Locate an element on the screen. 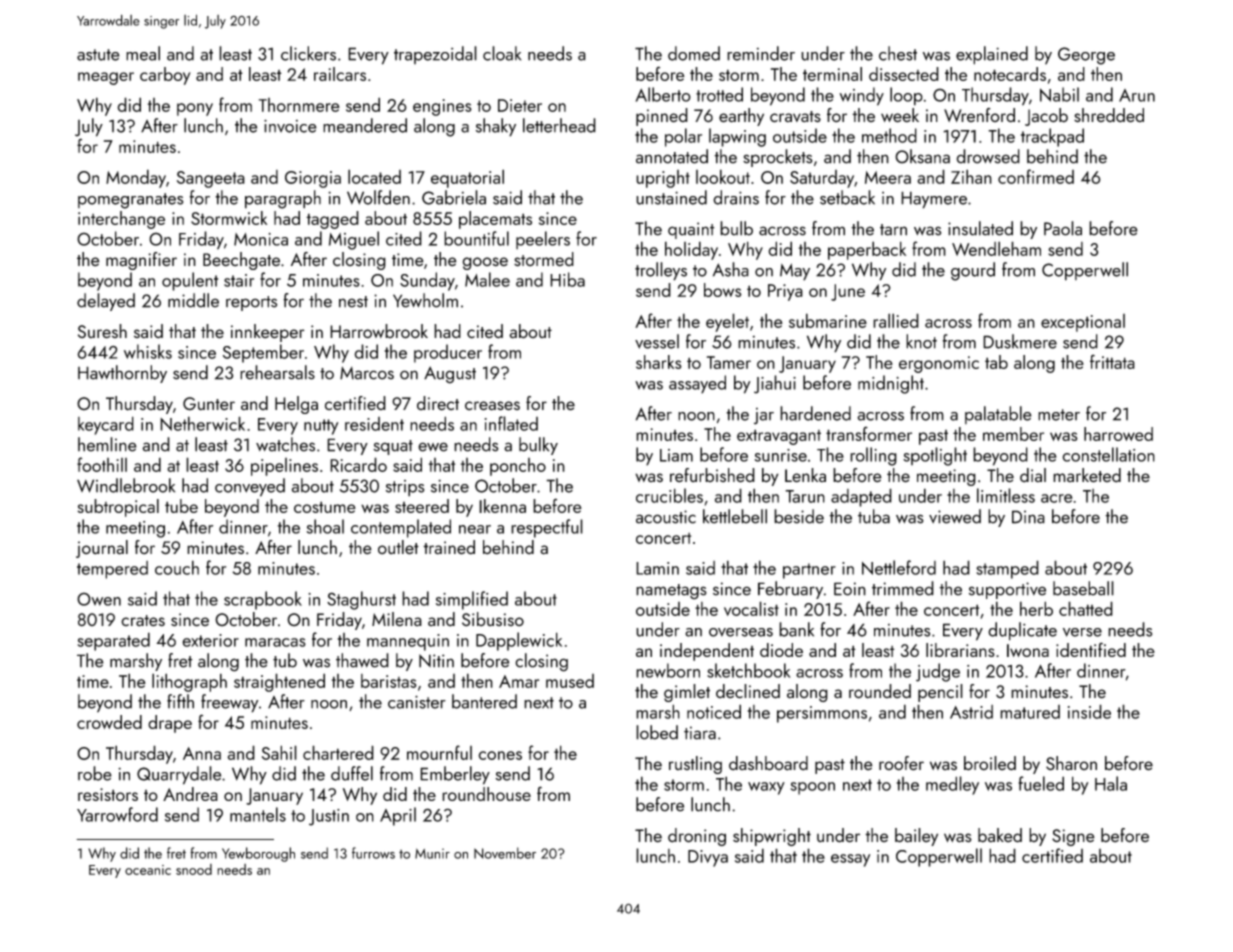 The width and height of the screenshot is (1233, 952). creases is located at coordinates (492, 406).
